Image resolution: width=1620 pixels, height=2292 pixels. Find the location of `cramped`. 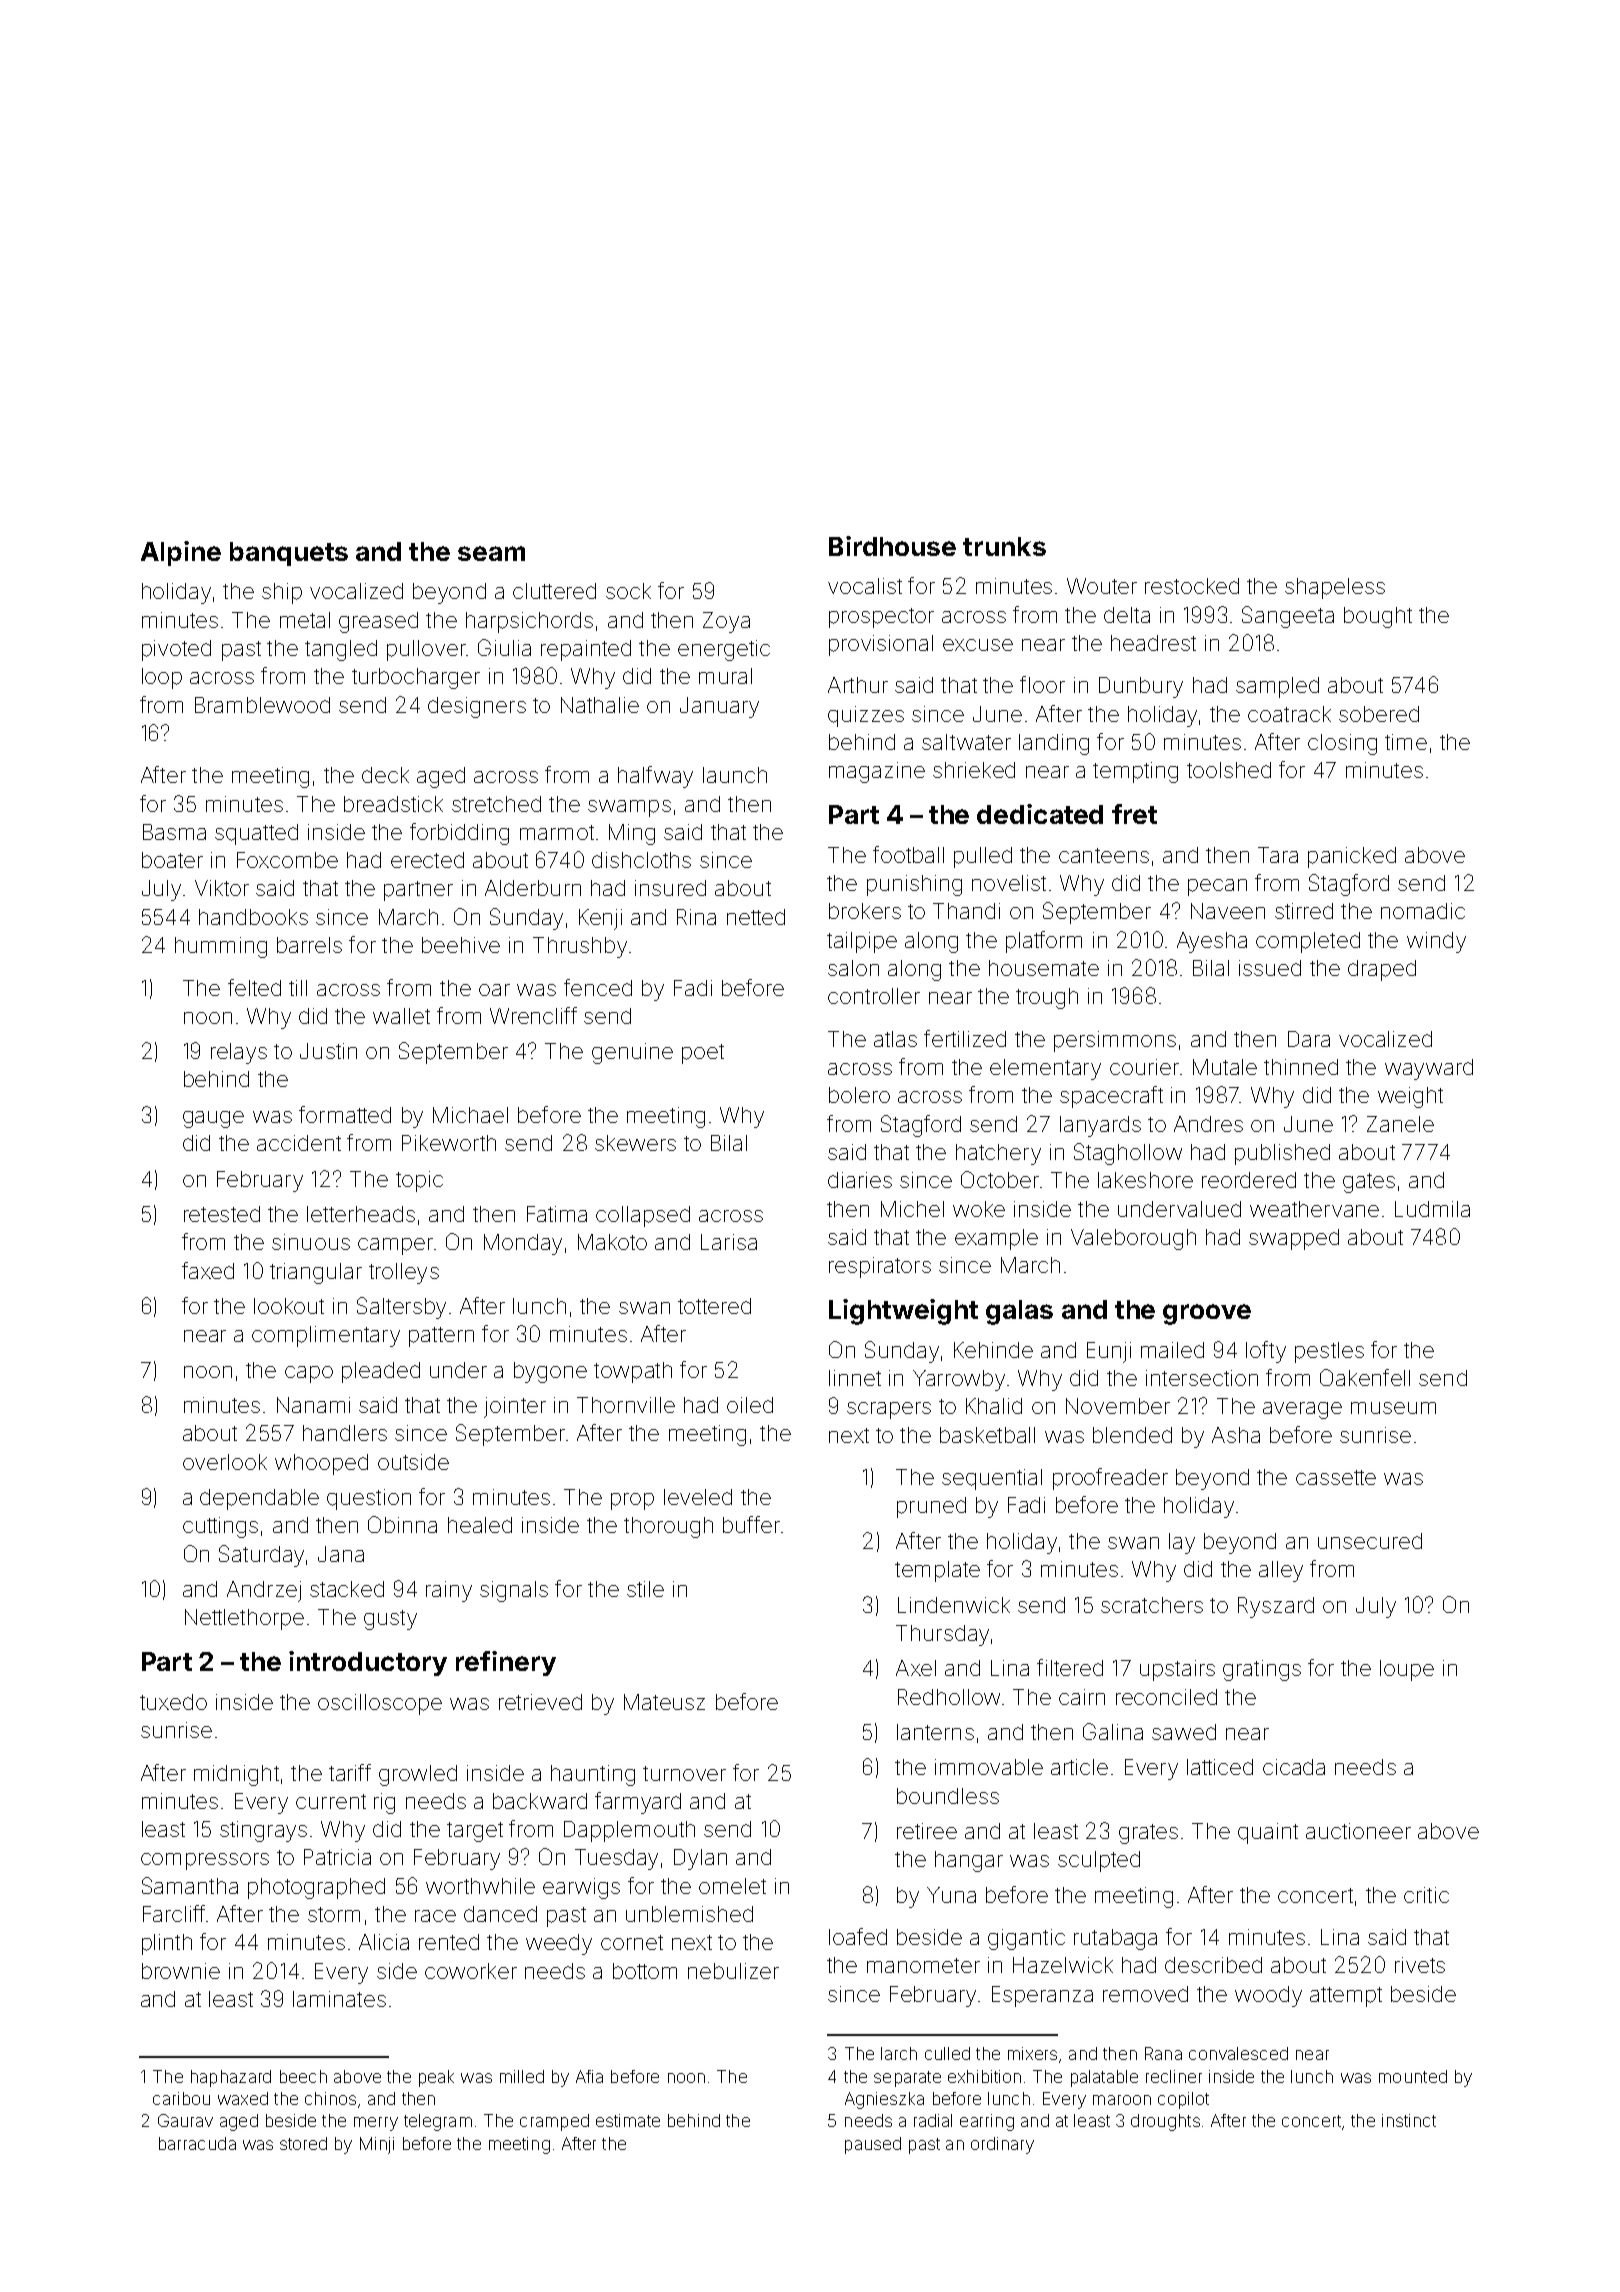

cramped is located at coordinates (554, 2122).
